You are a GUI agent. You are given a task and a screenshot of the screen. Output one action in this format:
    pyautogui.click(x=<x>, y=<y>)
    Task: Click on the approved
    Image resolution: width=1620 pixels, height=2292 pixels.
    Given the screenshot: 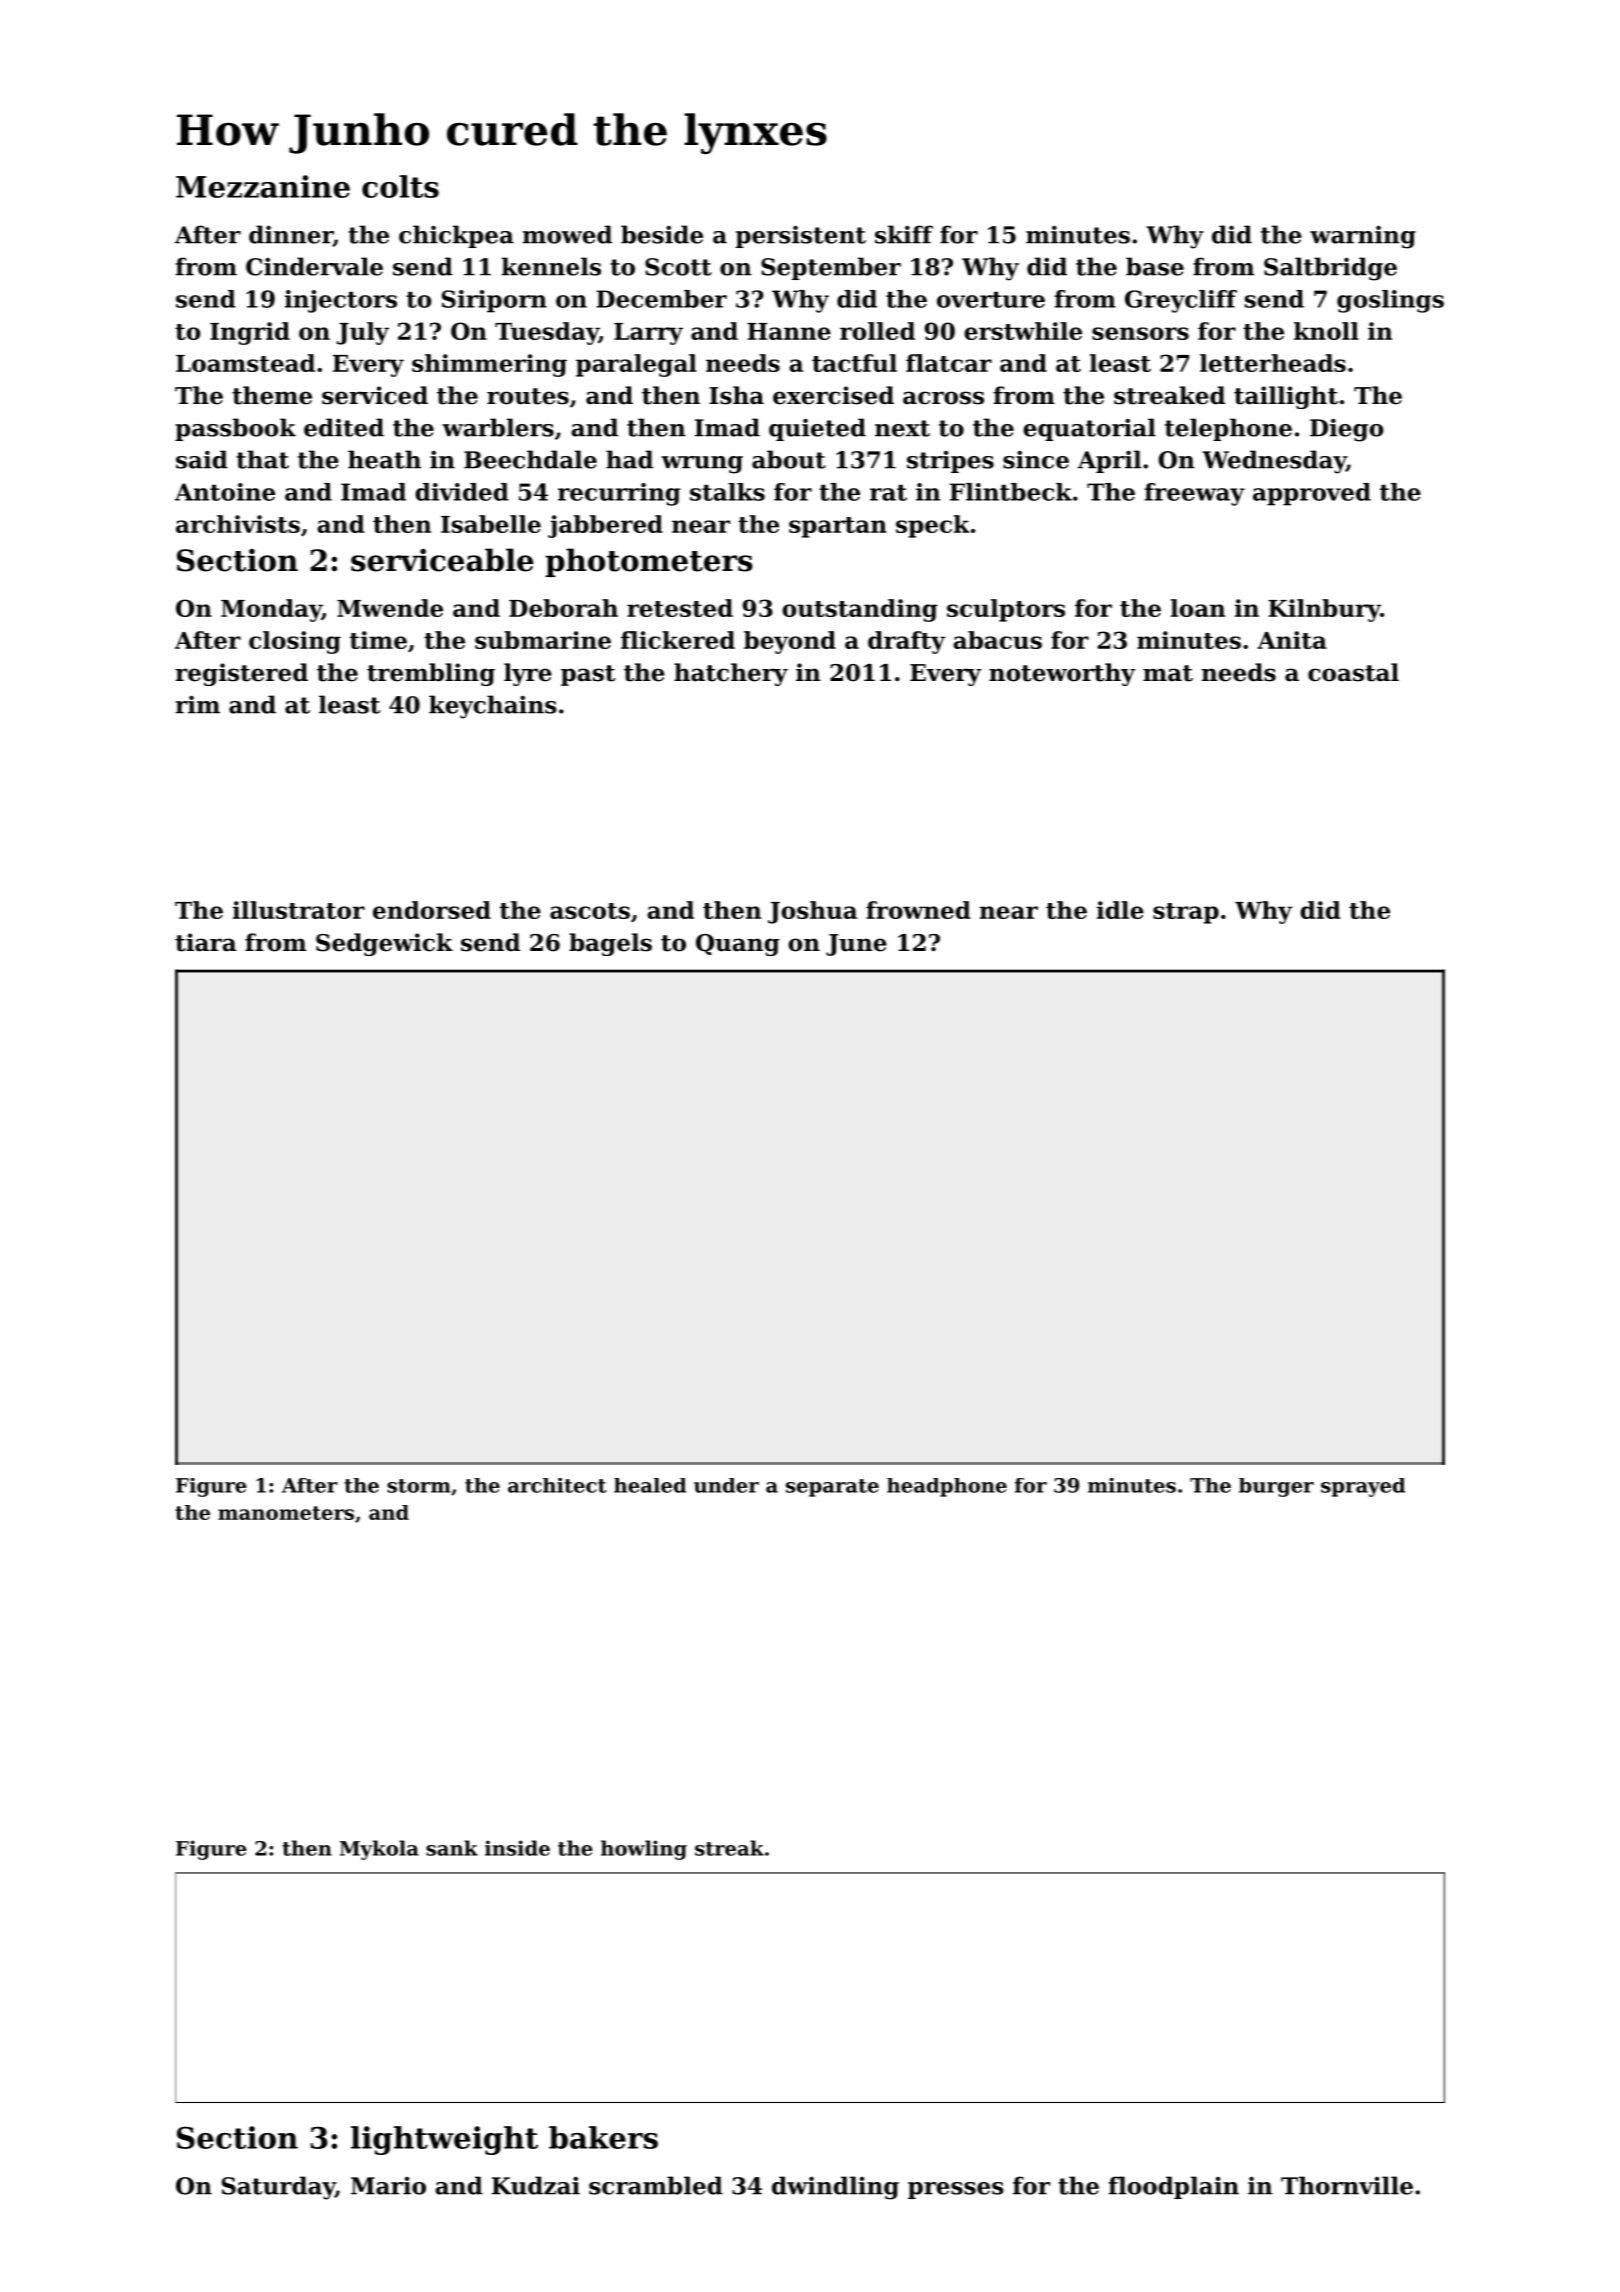 What is the action you would take?
    pyautogui.click(x=1312, y=494)
